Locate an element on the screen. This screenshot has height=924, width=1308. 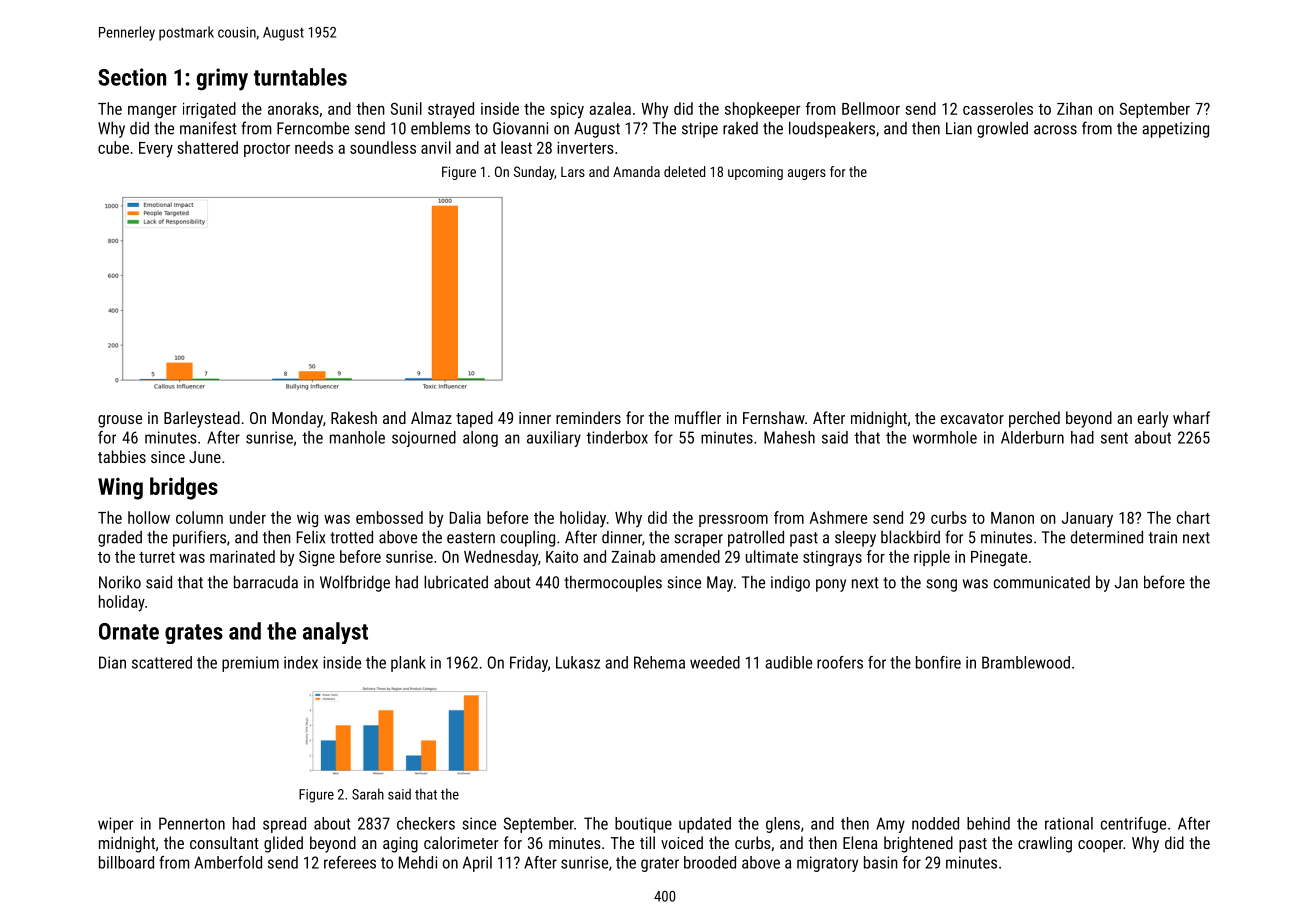
shopkeeper is located at coordinates (762, 110).
